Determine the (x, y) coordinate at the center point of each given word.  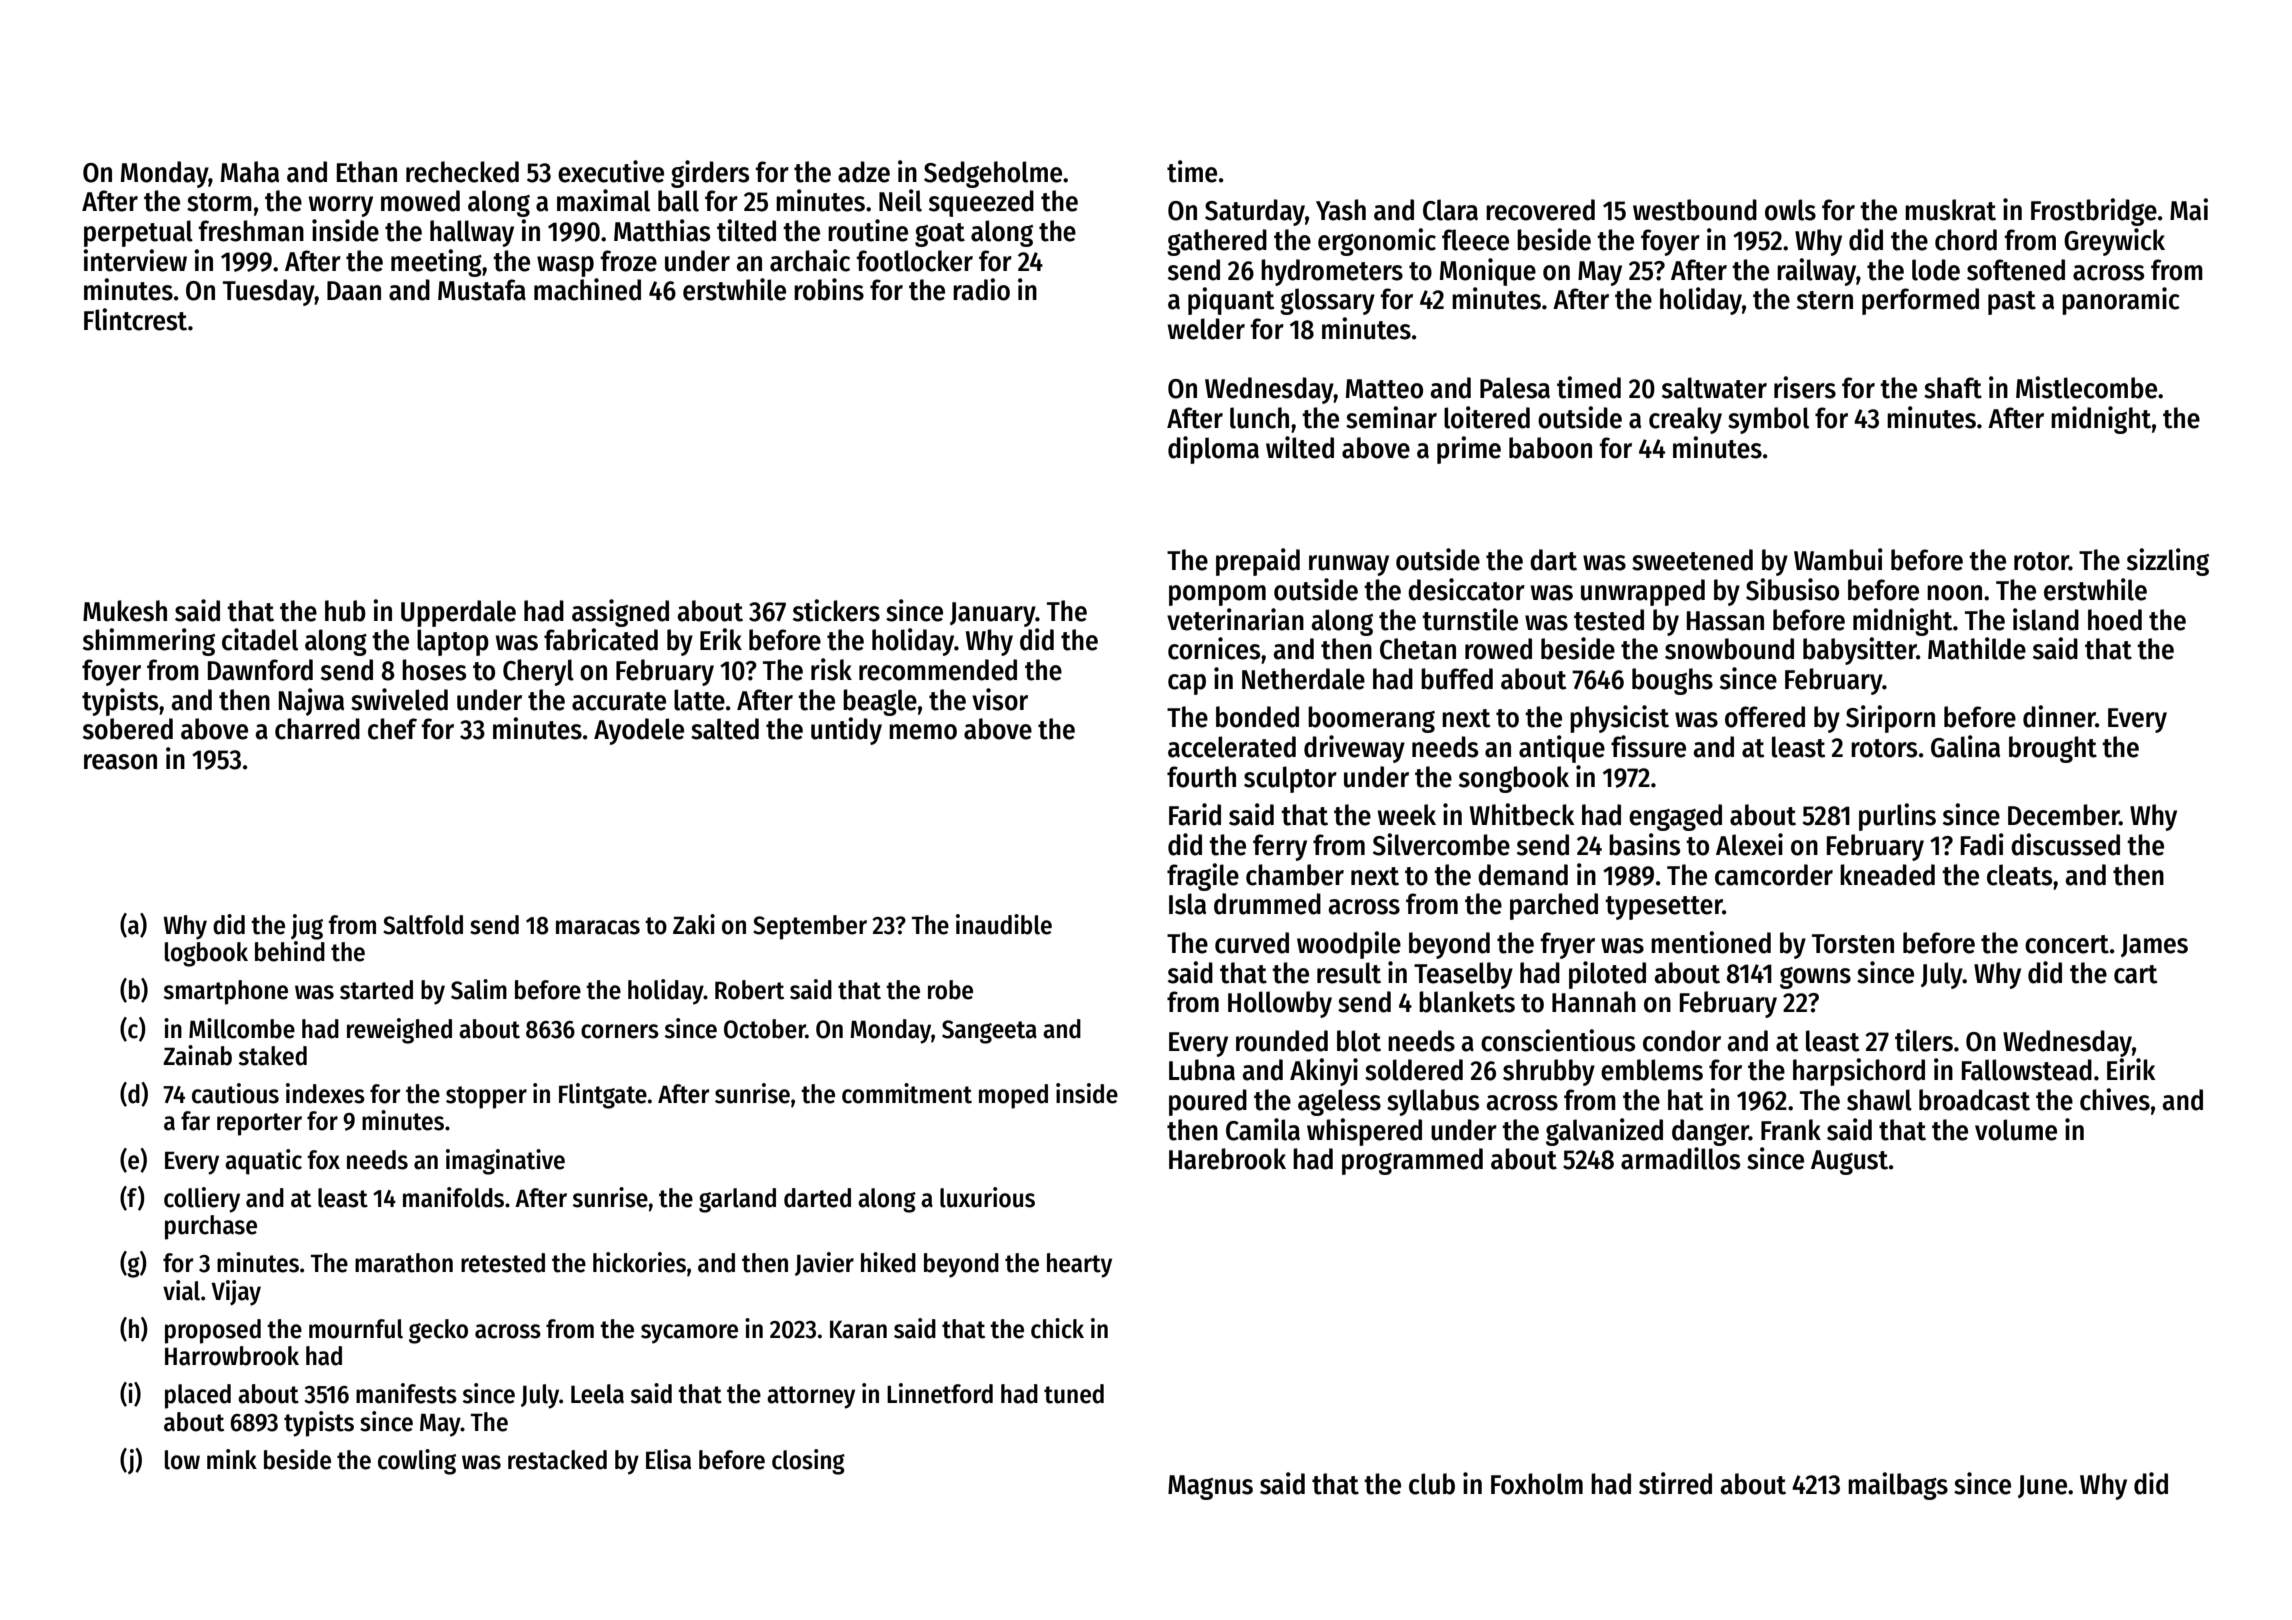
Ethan (367, 172)
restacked (557, 1460)
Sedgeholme (993, 174)
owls (1790, 210)
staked (273, 1056)
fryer (1567, 945)
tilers (1924, 1040)
